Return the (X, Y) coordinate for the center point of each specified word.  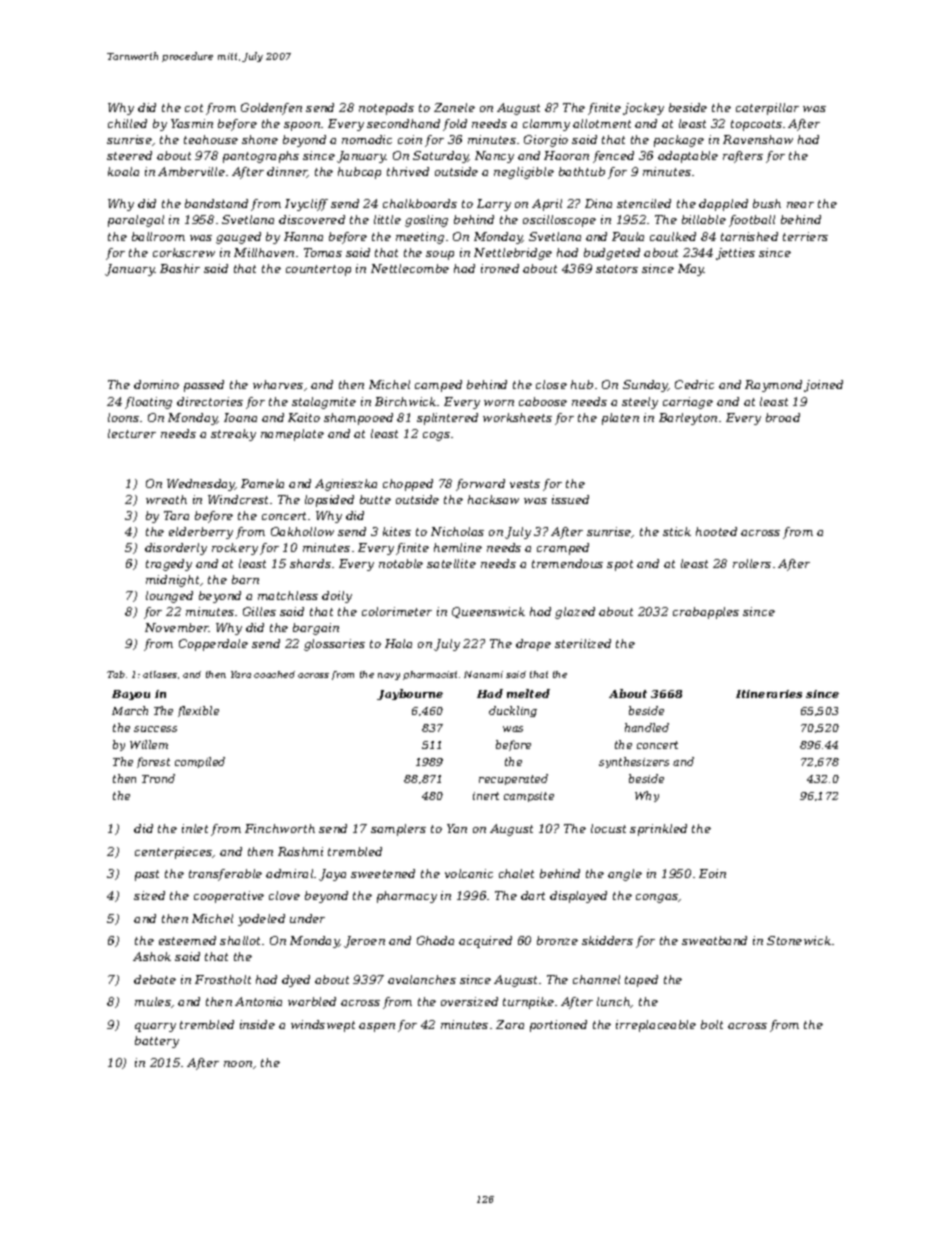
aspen (377, 1027)
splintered (447, 419)
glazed (575, 613)
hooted (716, 531)
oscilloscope (559, 221)
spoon (302, 126)
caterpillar (767, 109)
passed (204, 386)
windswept (323, 1026)
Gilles (259, 611)
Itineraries (769, 694)
